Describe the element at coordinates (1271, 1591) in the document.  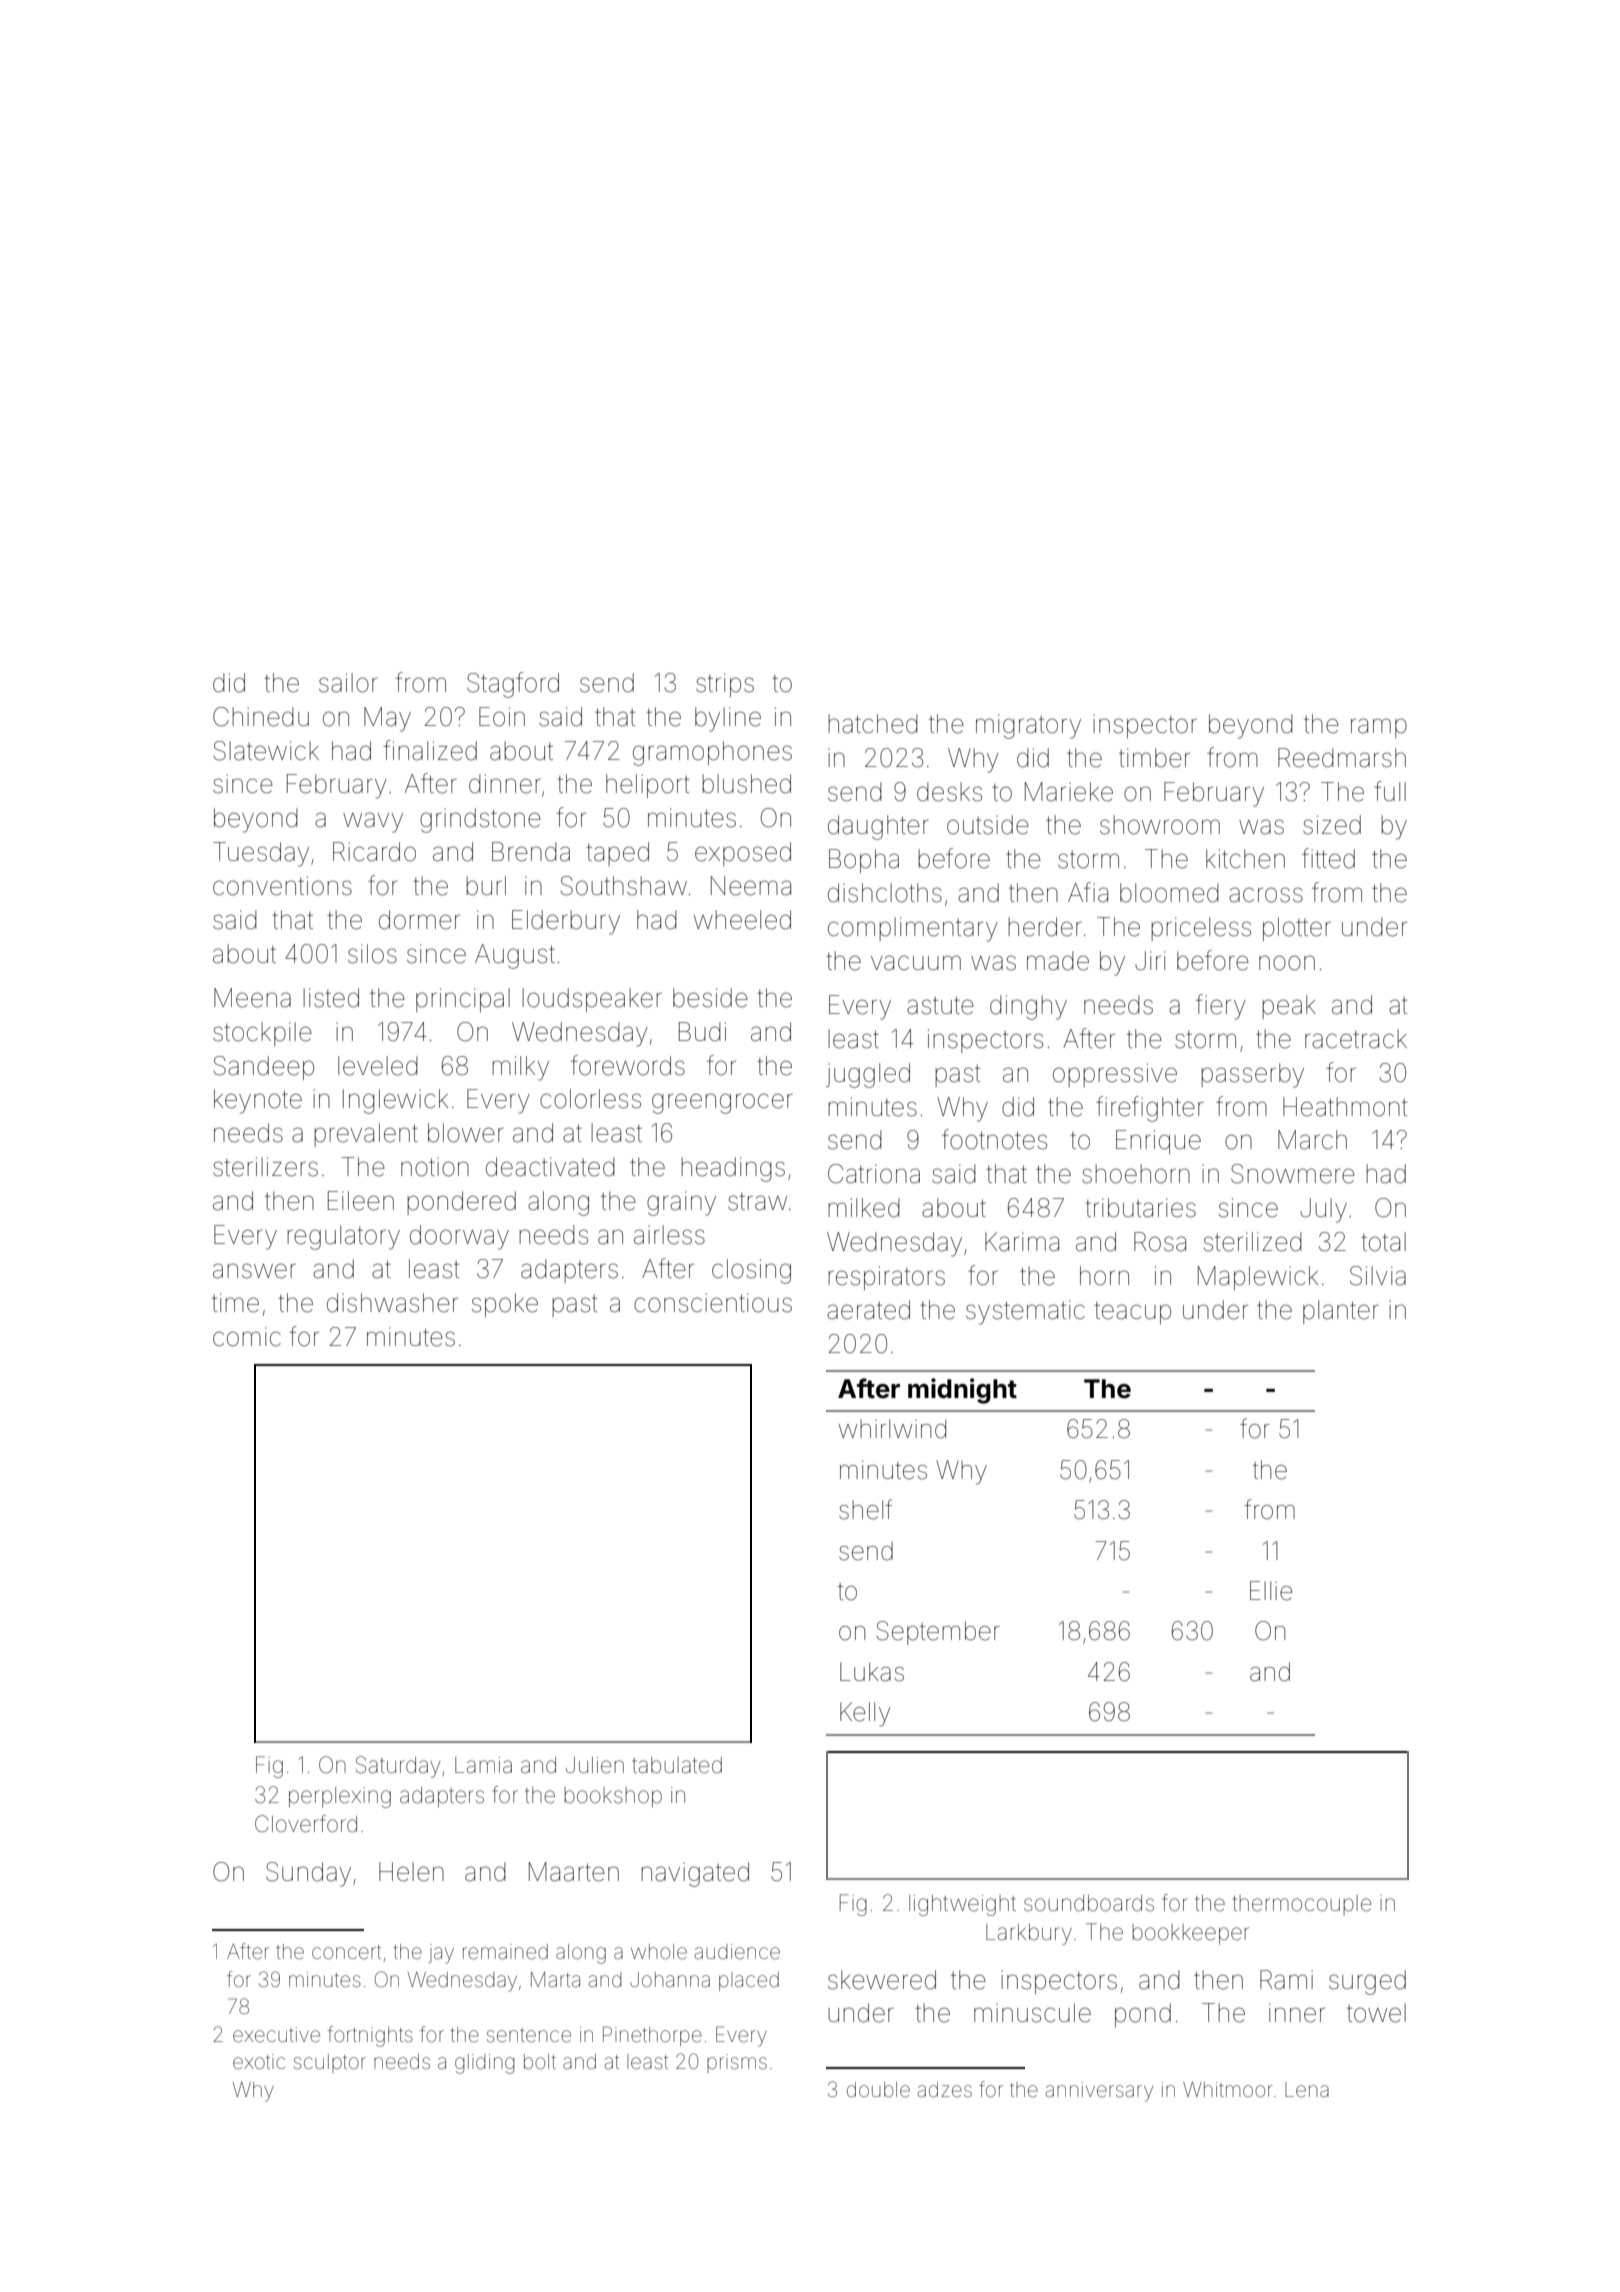
I see `Ellie` at that location.
